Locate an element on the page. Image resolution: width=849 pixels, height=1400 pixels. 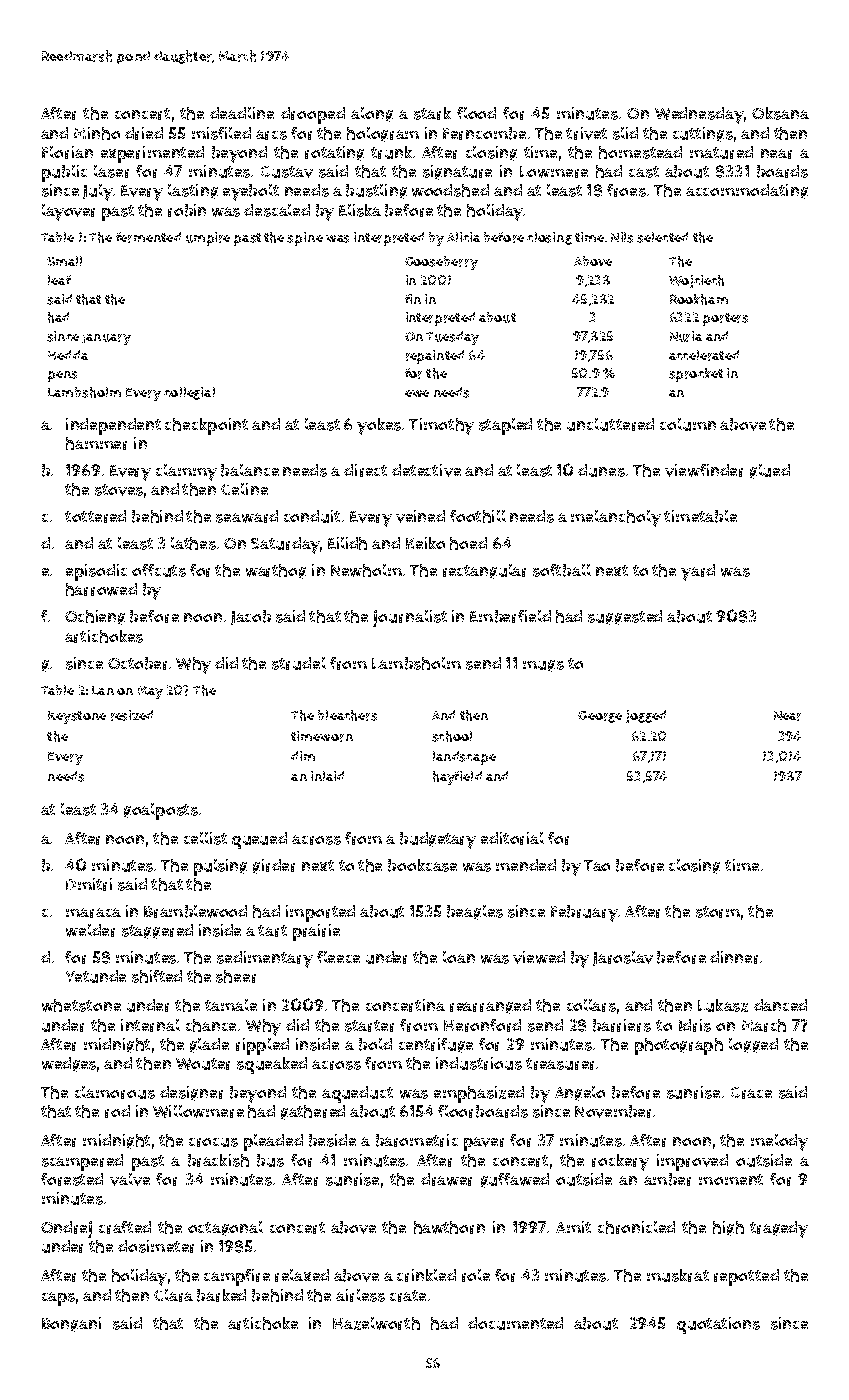
barriers is located at coordinates (622, 1025).
